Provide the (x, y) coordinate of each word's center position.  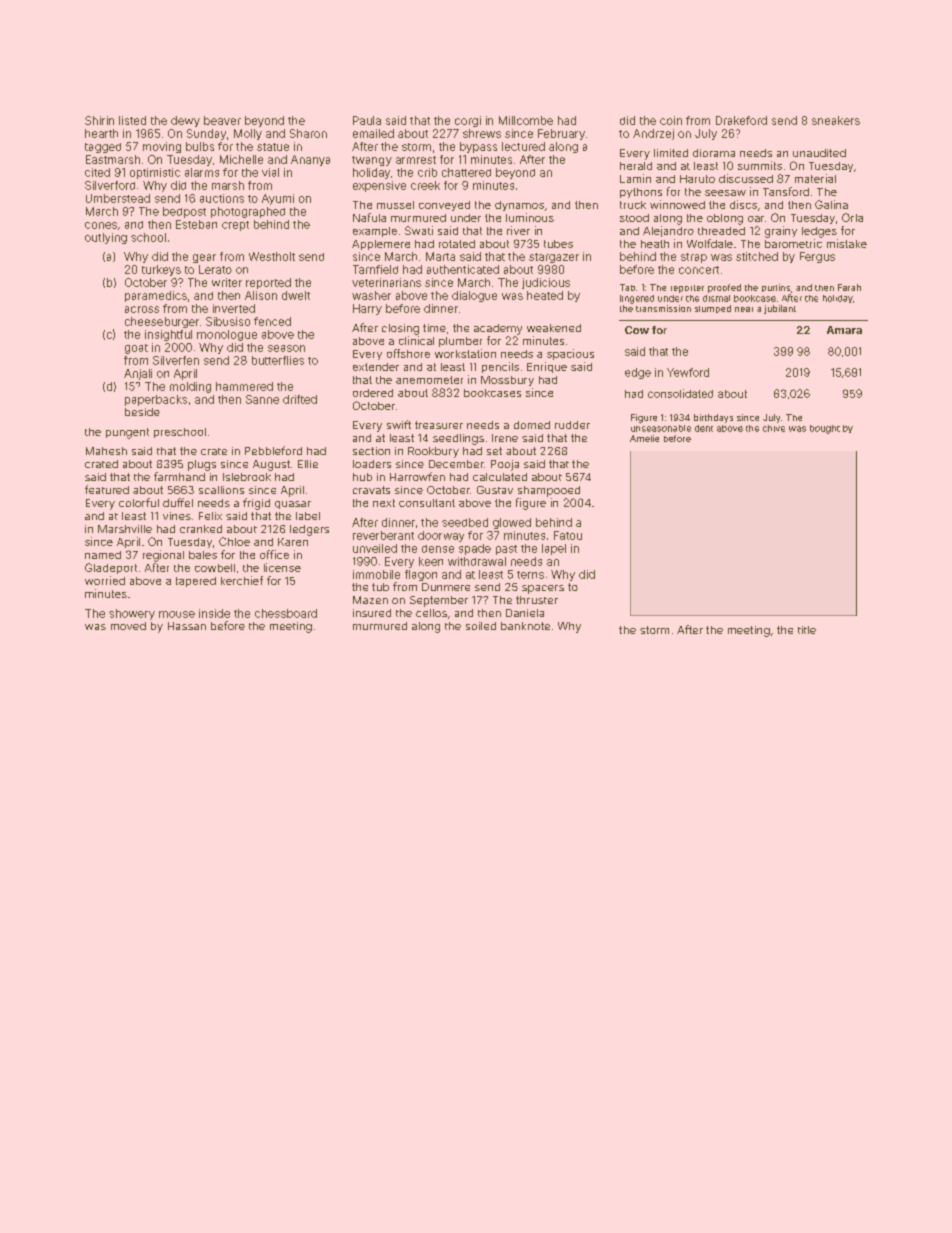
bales (203, 555)
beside (142, 412)
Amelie (644, 438)
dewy (185, 121)
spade (475, 549)
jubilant (780, 309)
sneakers (836, 120)
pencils (500, 367)
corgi (468, 121)
